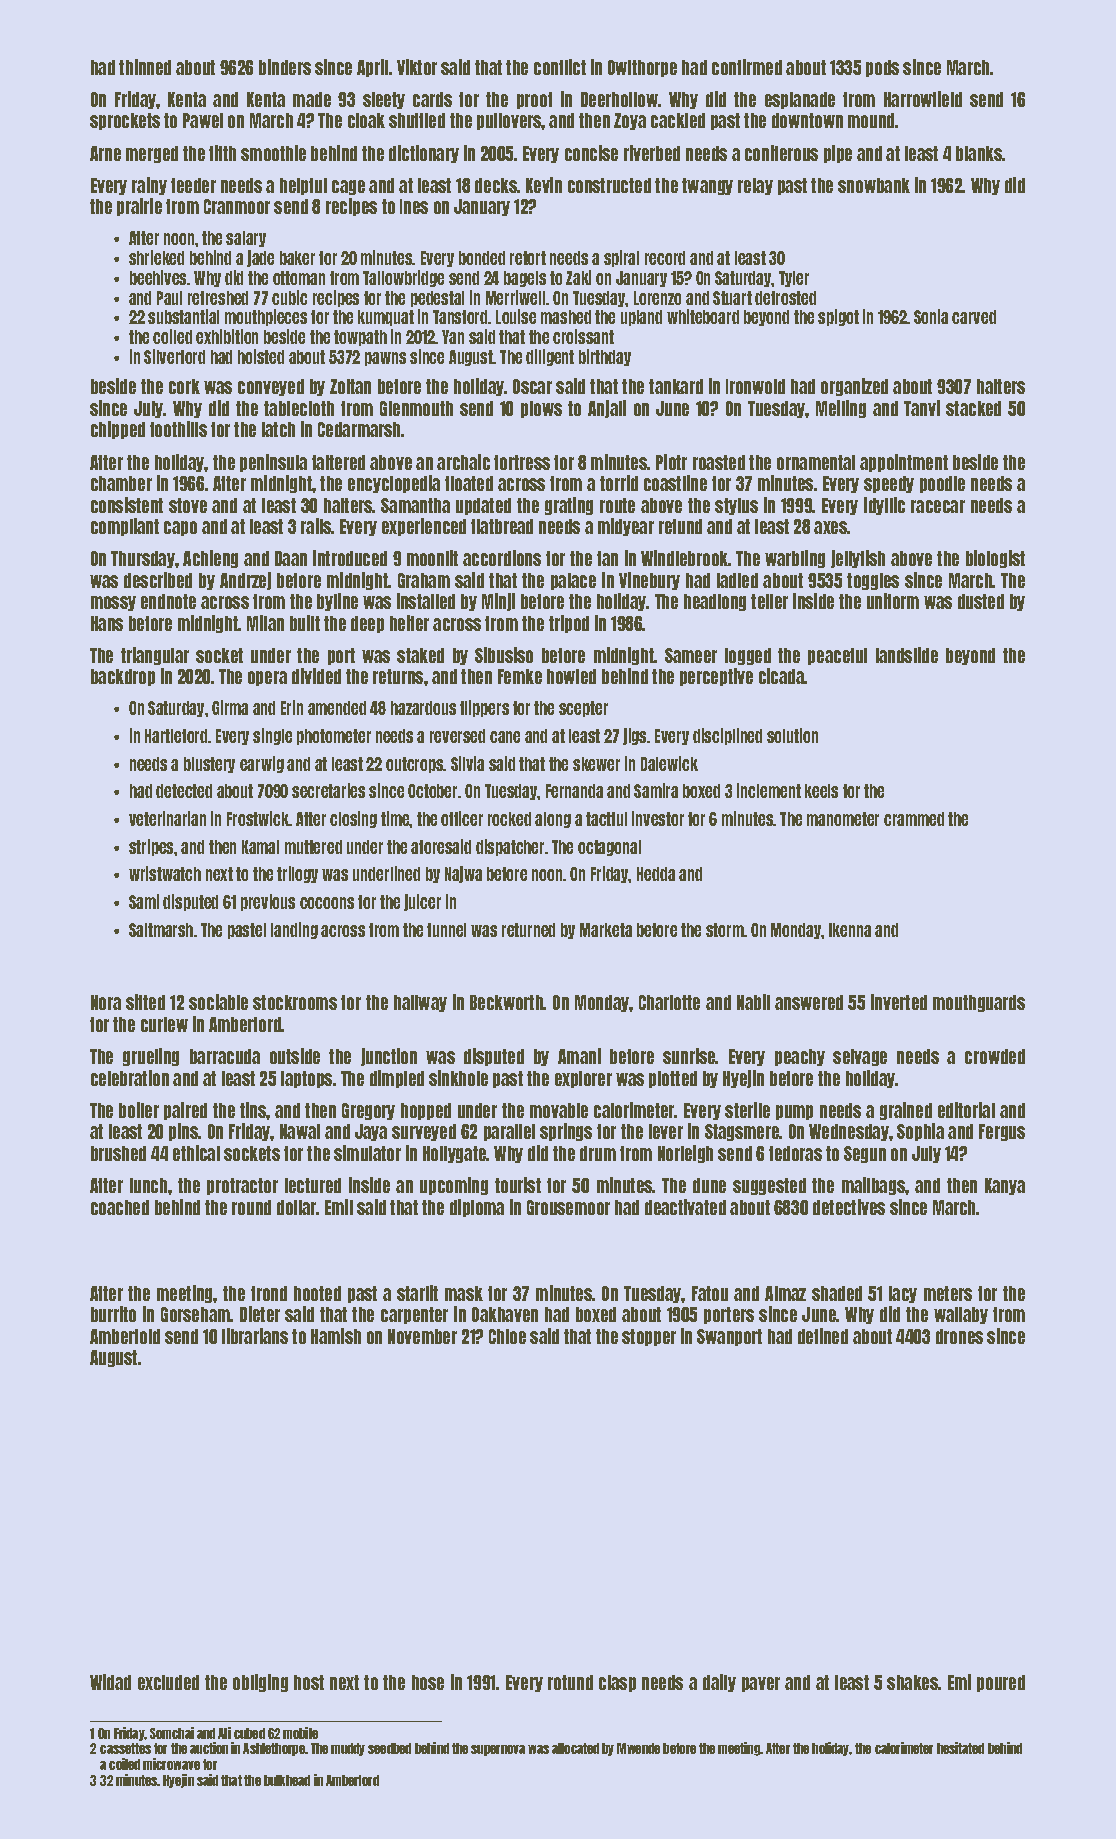 This document has width=1116, height=1839. I want to click on mossy, so click(113, 603).
